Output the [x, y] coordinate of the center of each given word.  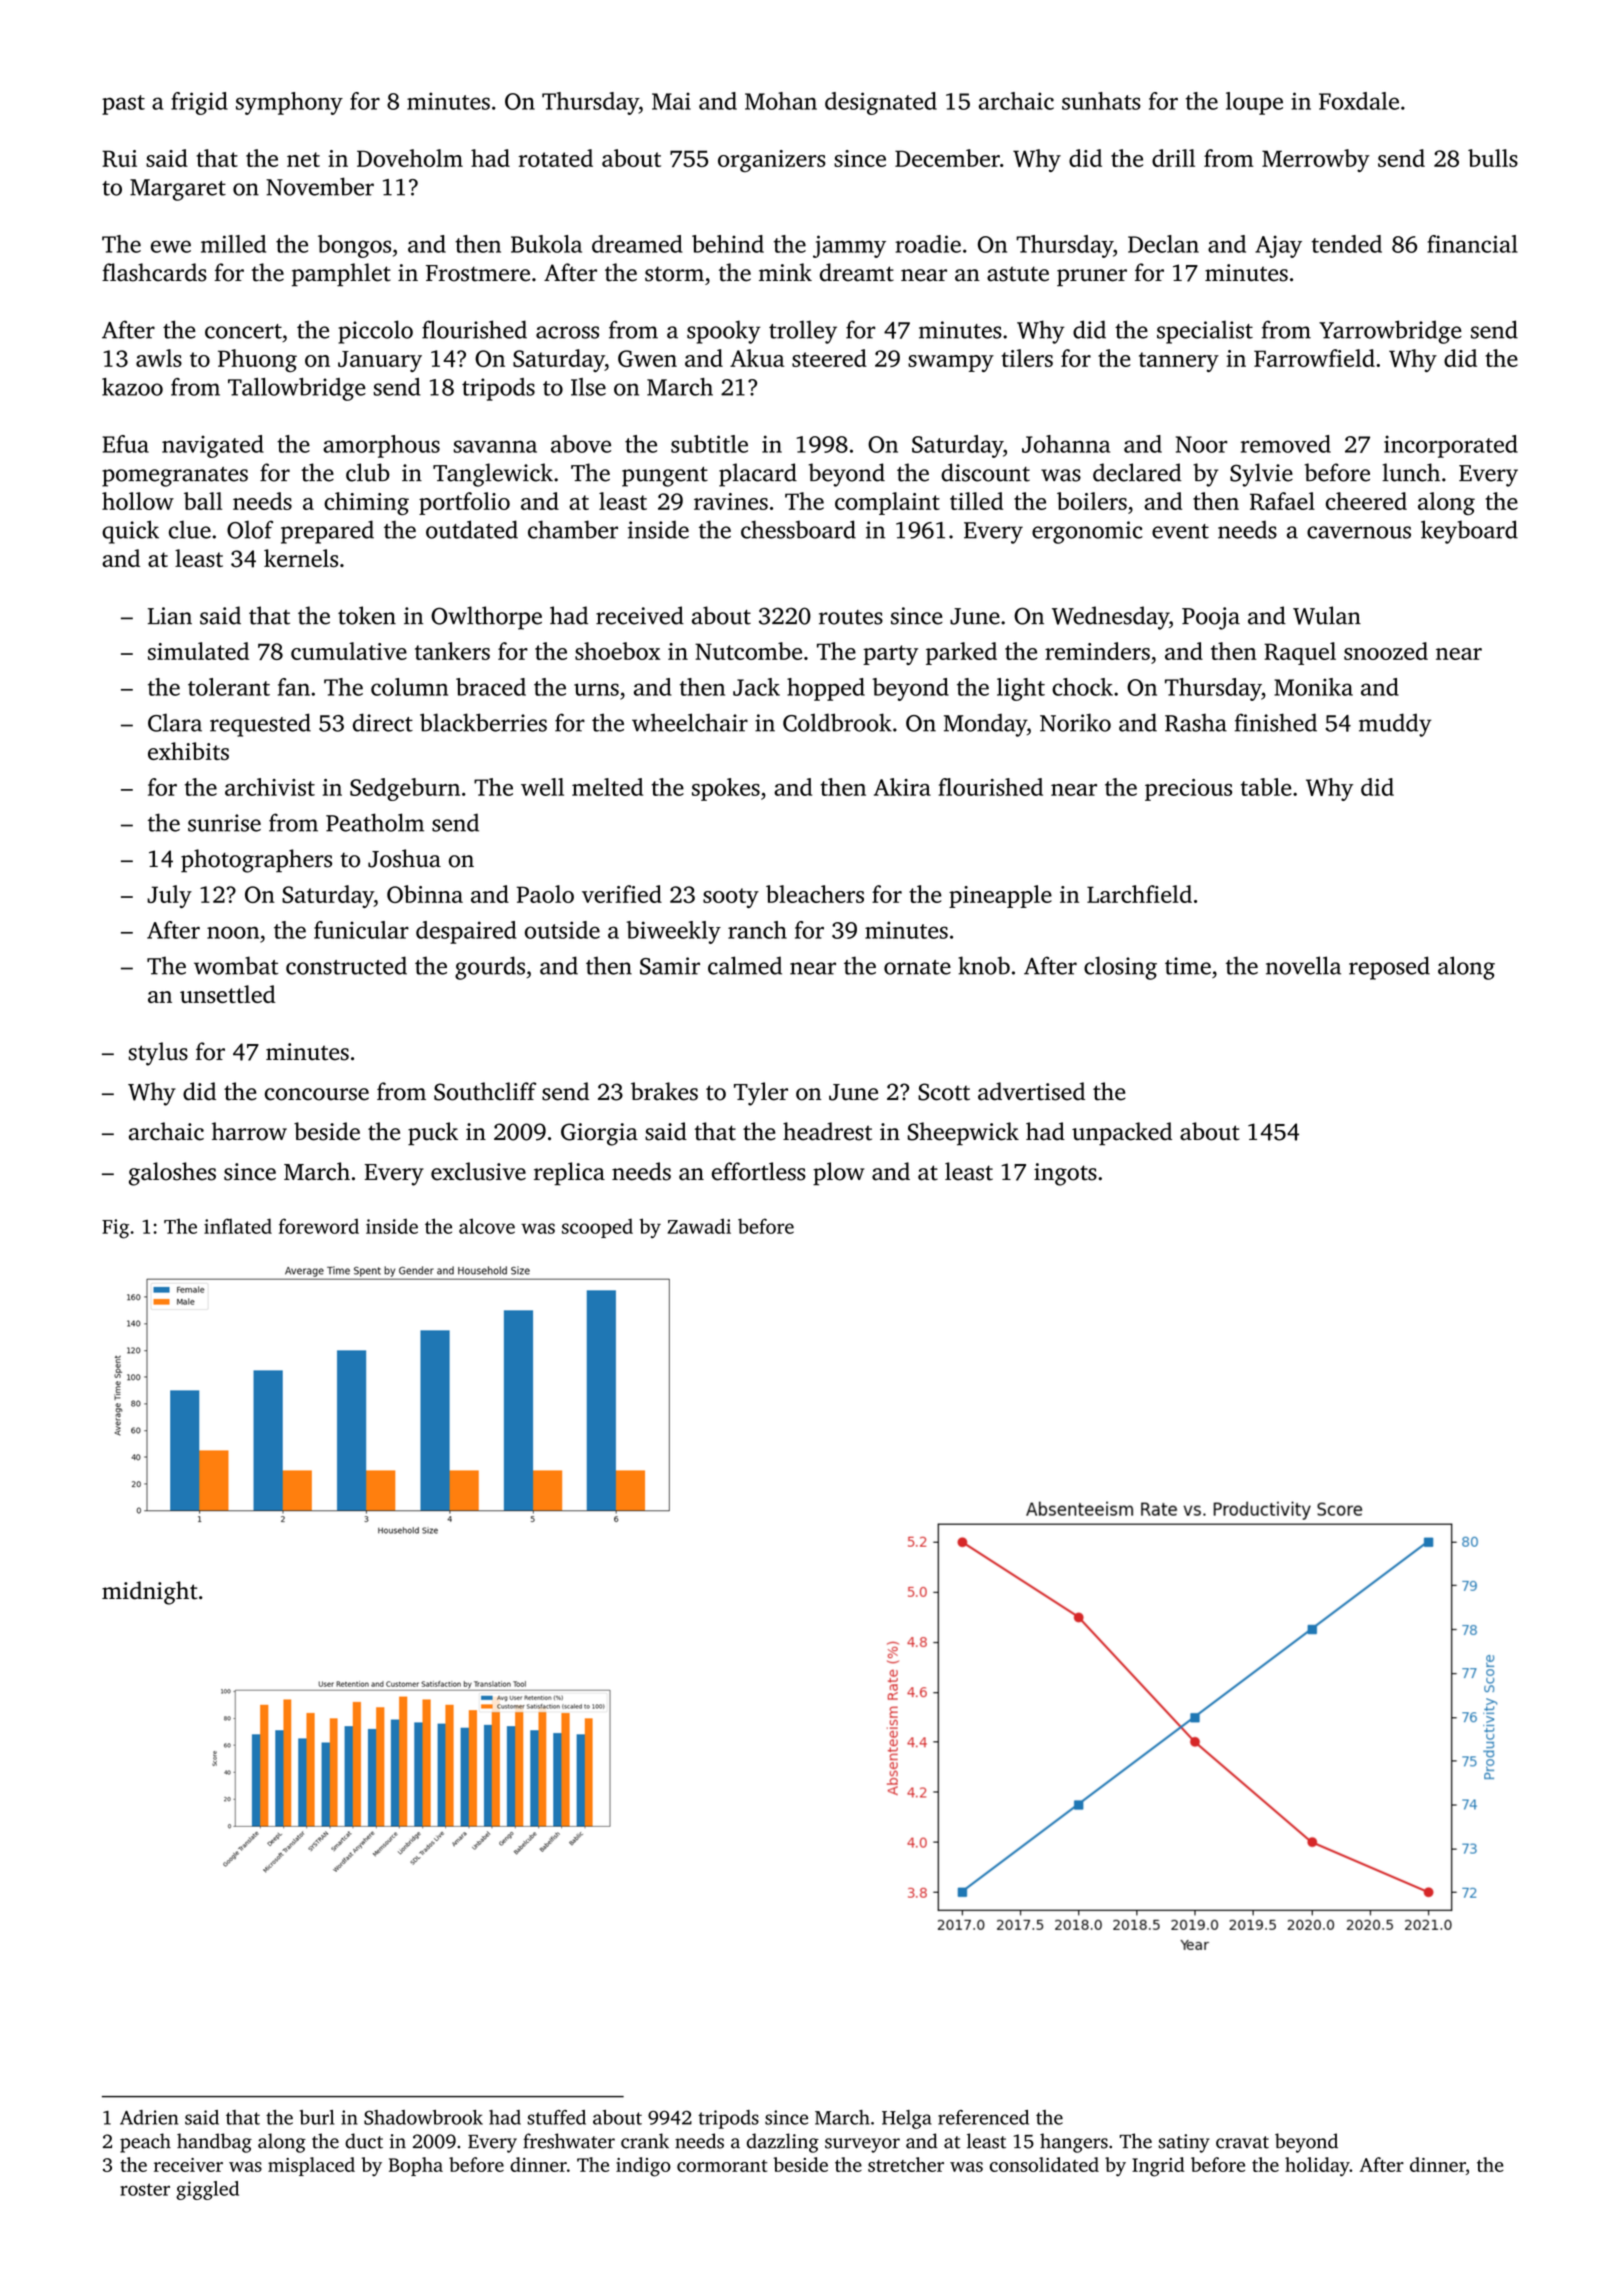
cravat [1242, 2142]
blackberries [483, 722]
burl [317, 2117]
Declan [1163, 244]
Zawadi [699, 1226]
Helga [907, 2119]
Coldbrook [837, 722]
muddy [1395, 725]
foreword [319, 1226]
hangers [1074, 2143]
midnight [150, 1593]
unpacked [1122, 1134]
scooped [597, 1228]
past [123, 105]
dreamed [637, 244]
